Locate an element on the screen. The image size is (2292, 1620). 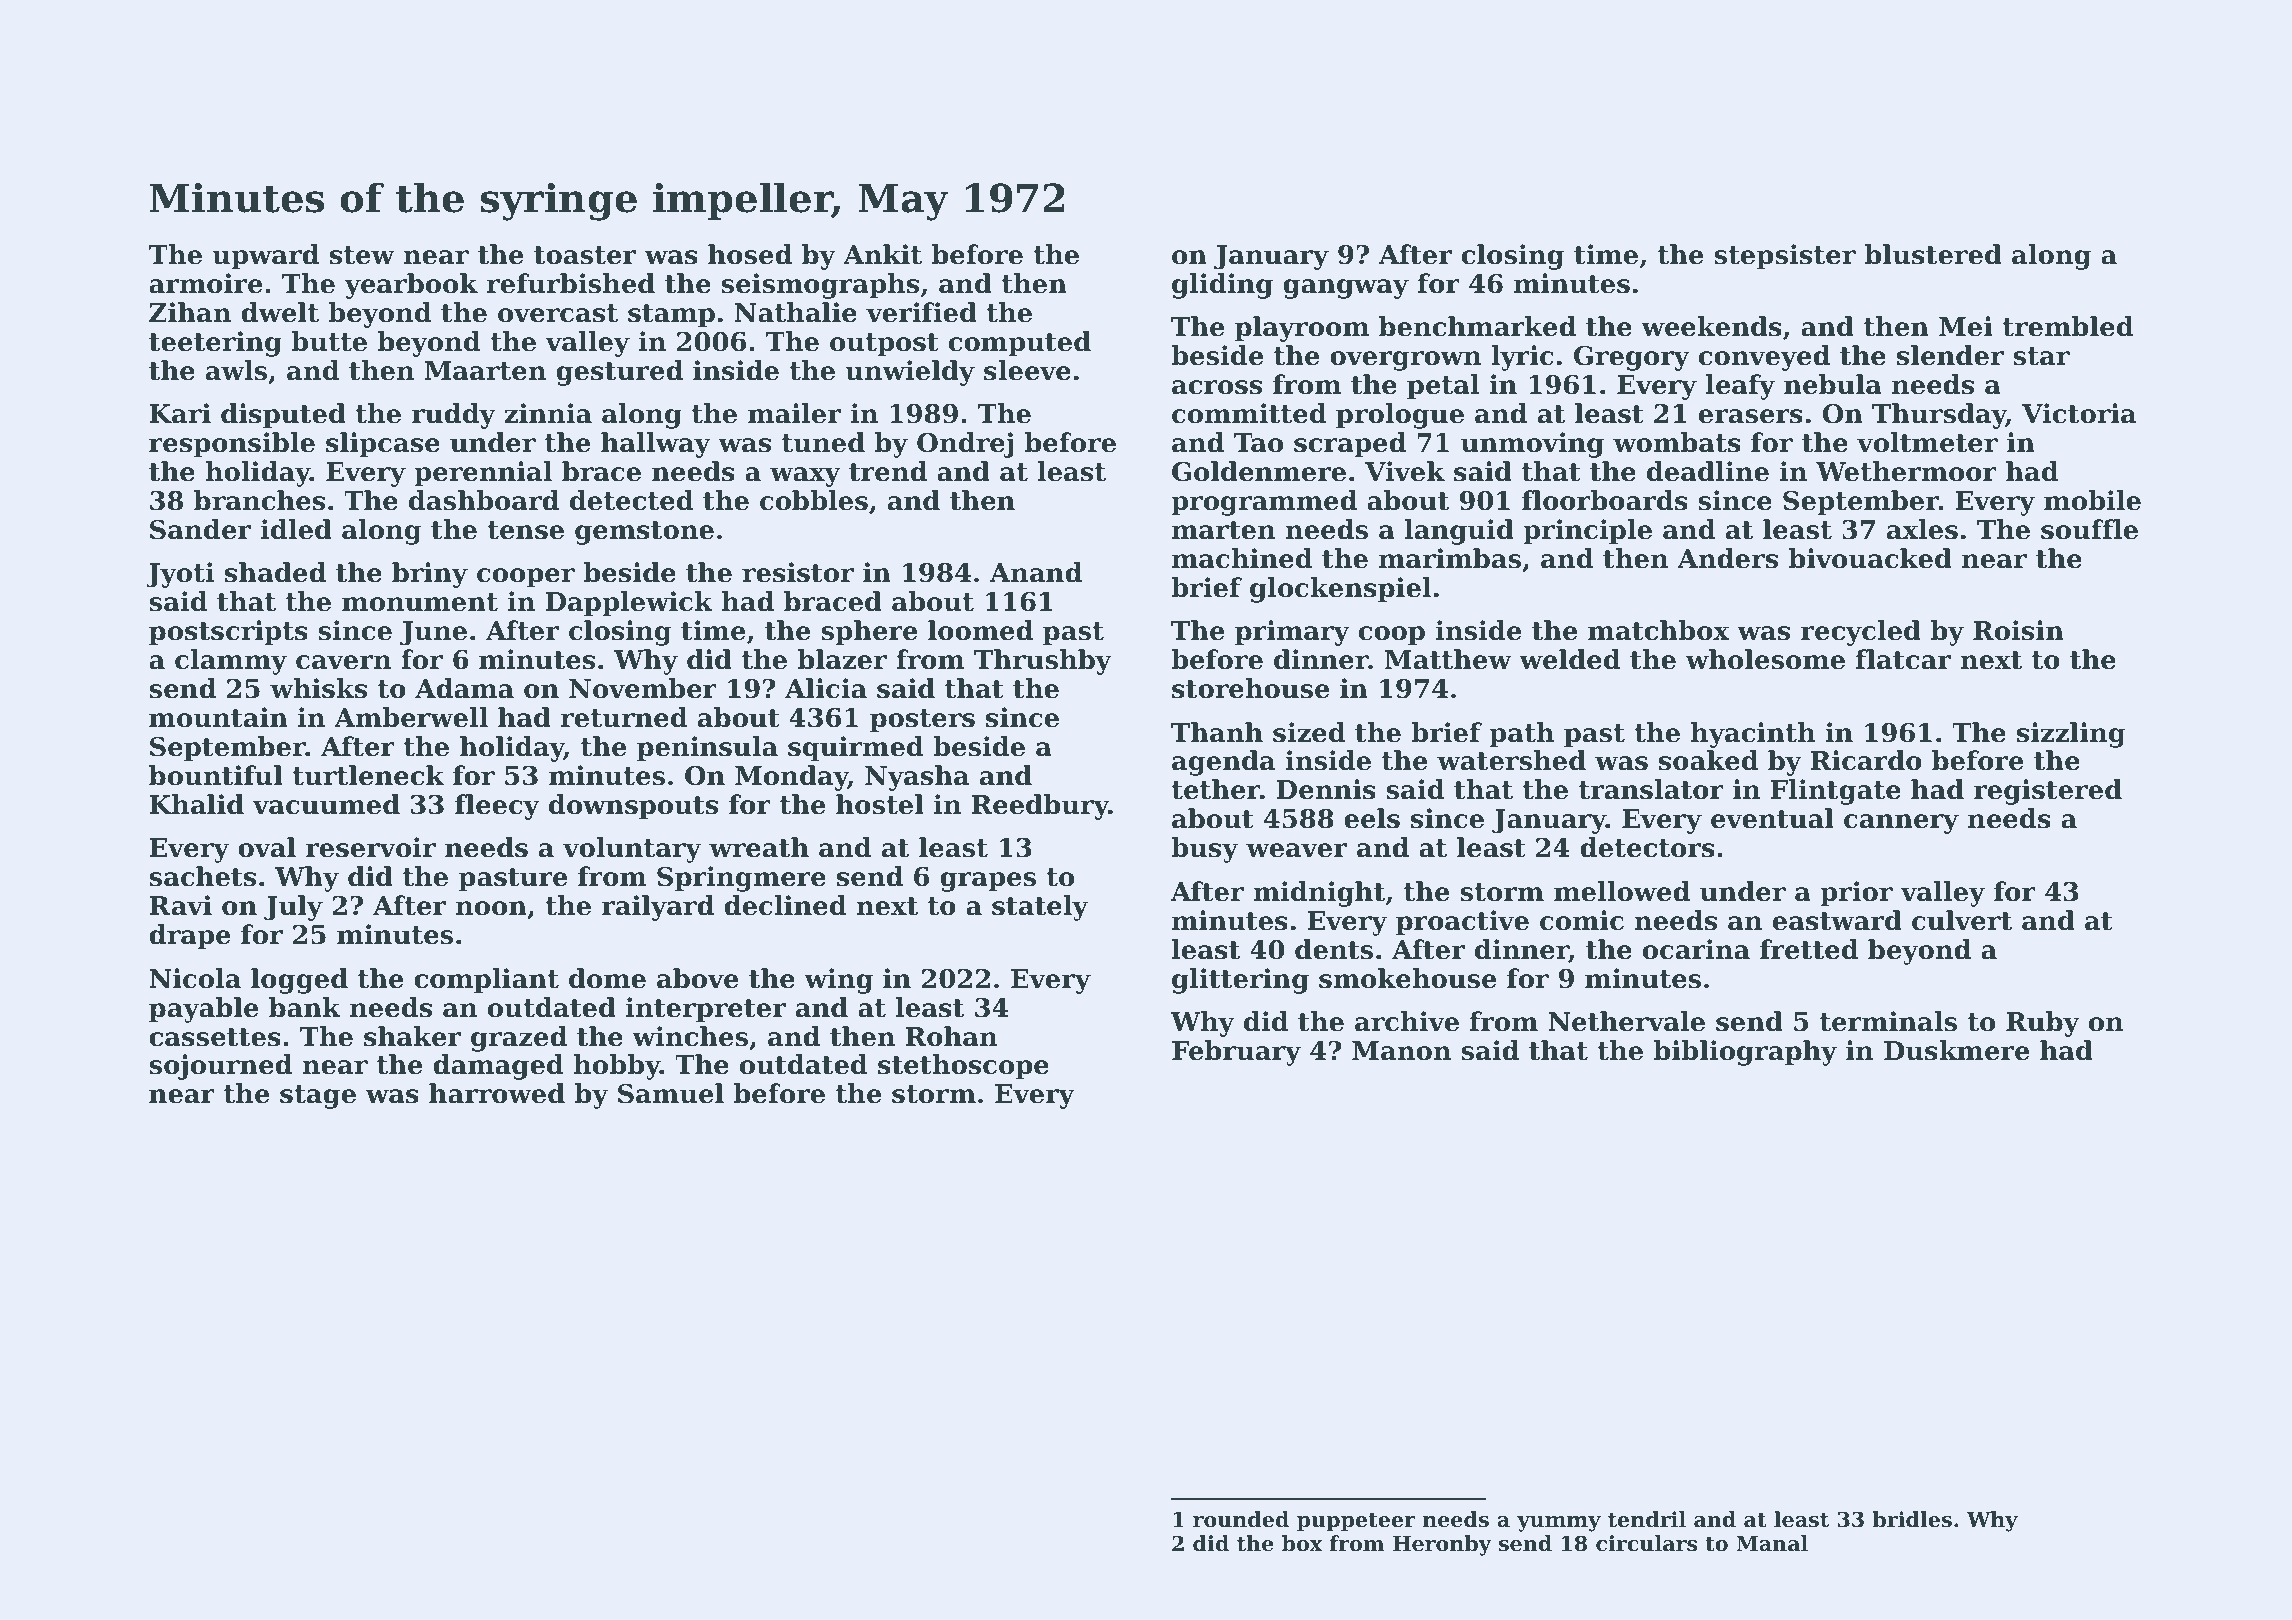
bridles is located at coordinates (1912, 1519).
